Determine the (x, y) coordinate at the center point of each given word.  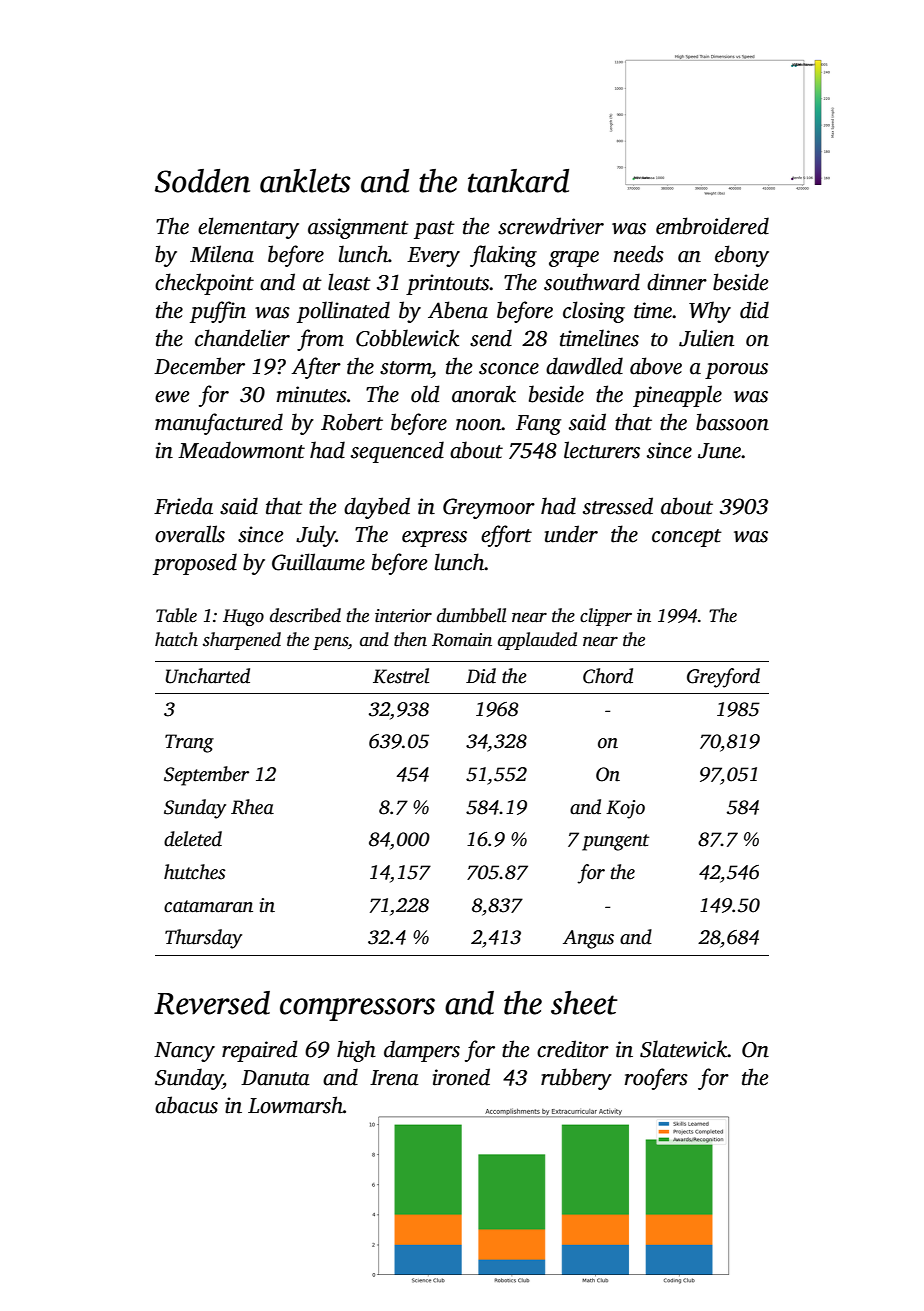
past (434, 230)
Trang (189, 743)
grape (574, 259)
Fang (538, 425)
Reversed (212, 1003)
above (656, 366)
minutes (311, 394)
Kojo (625, 809)
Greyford (723, 678)
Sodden (202, 181)
